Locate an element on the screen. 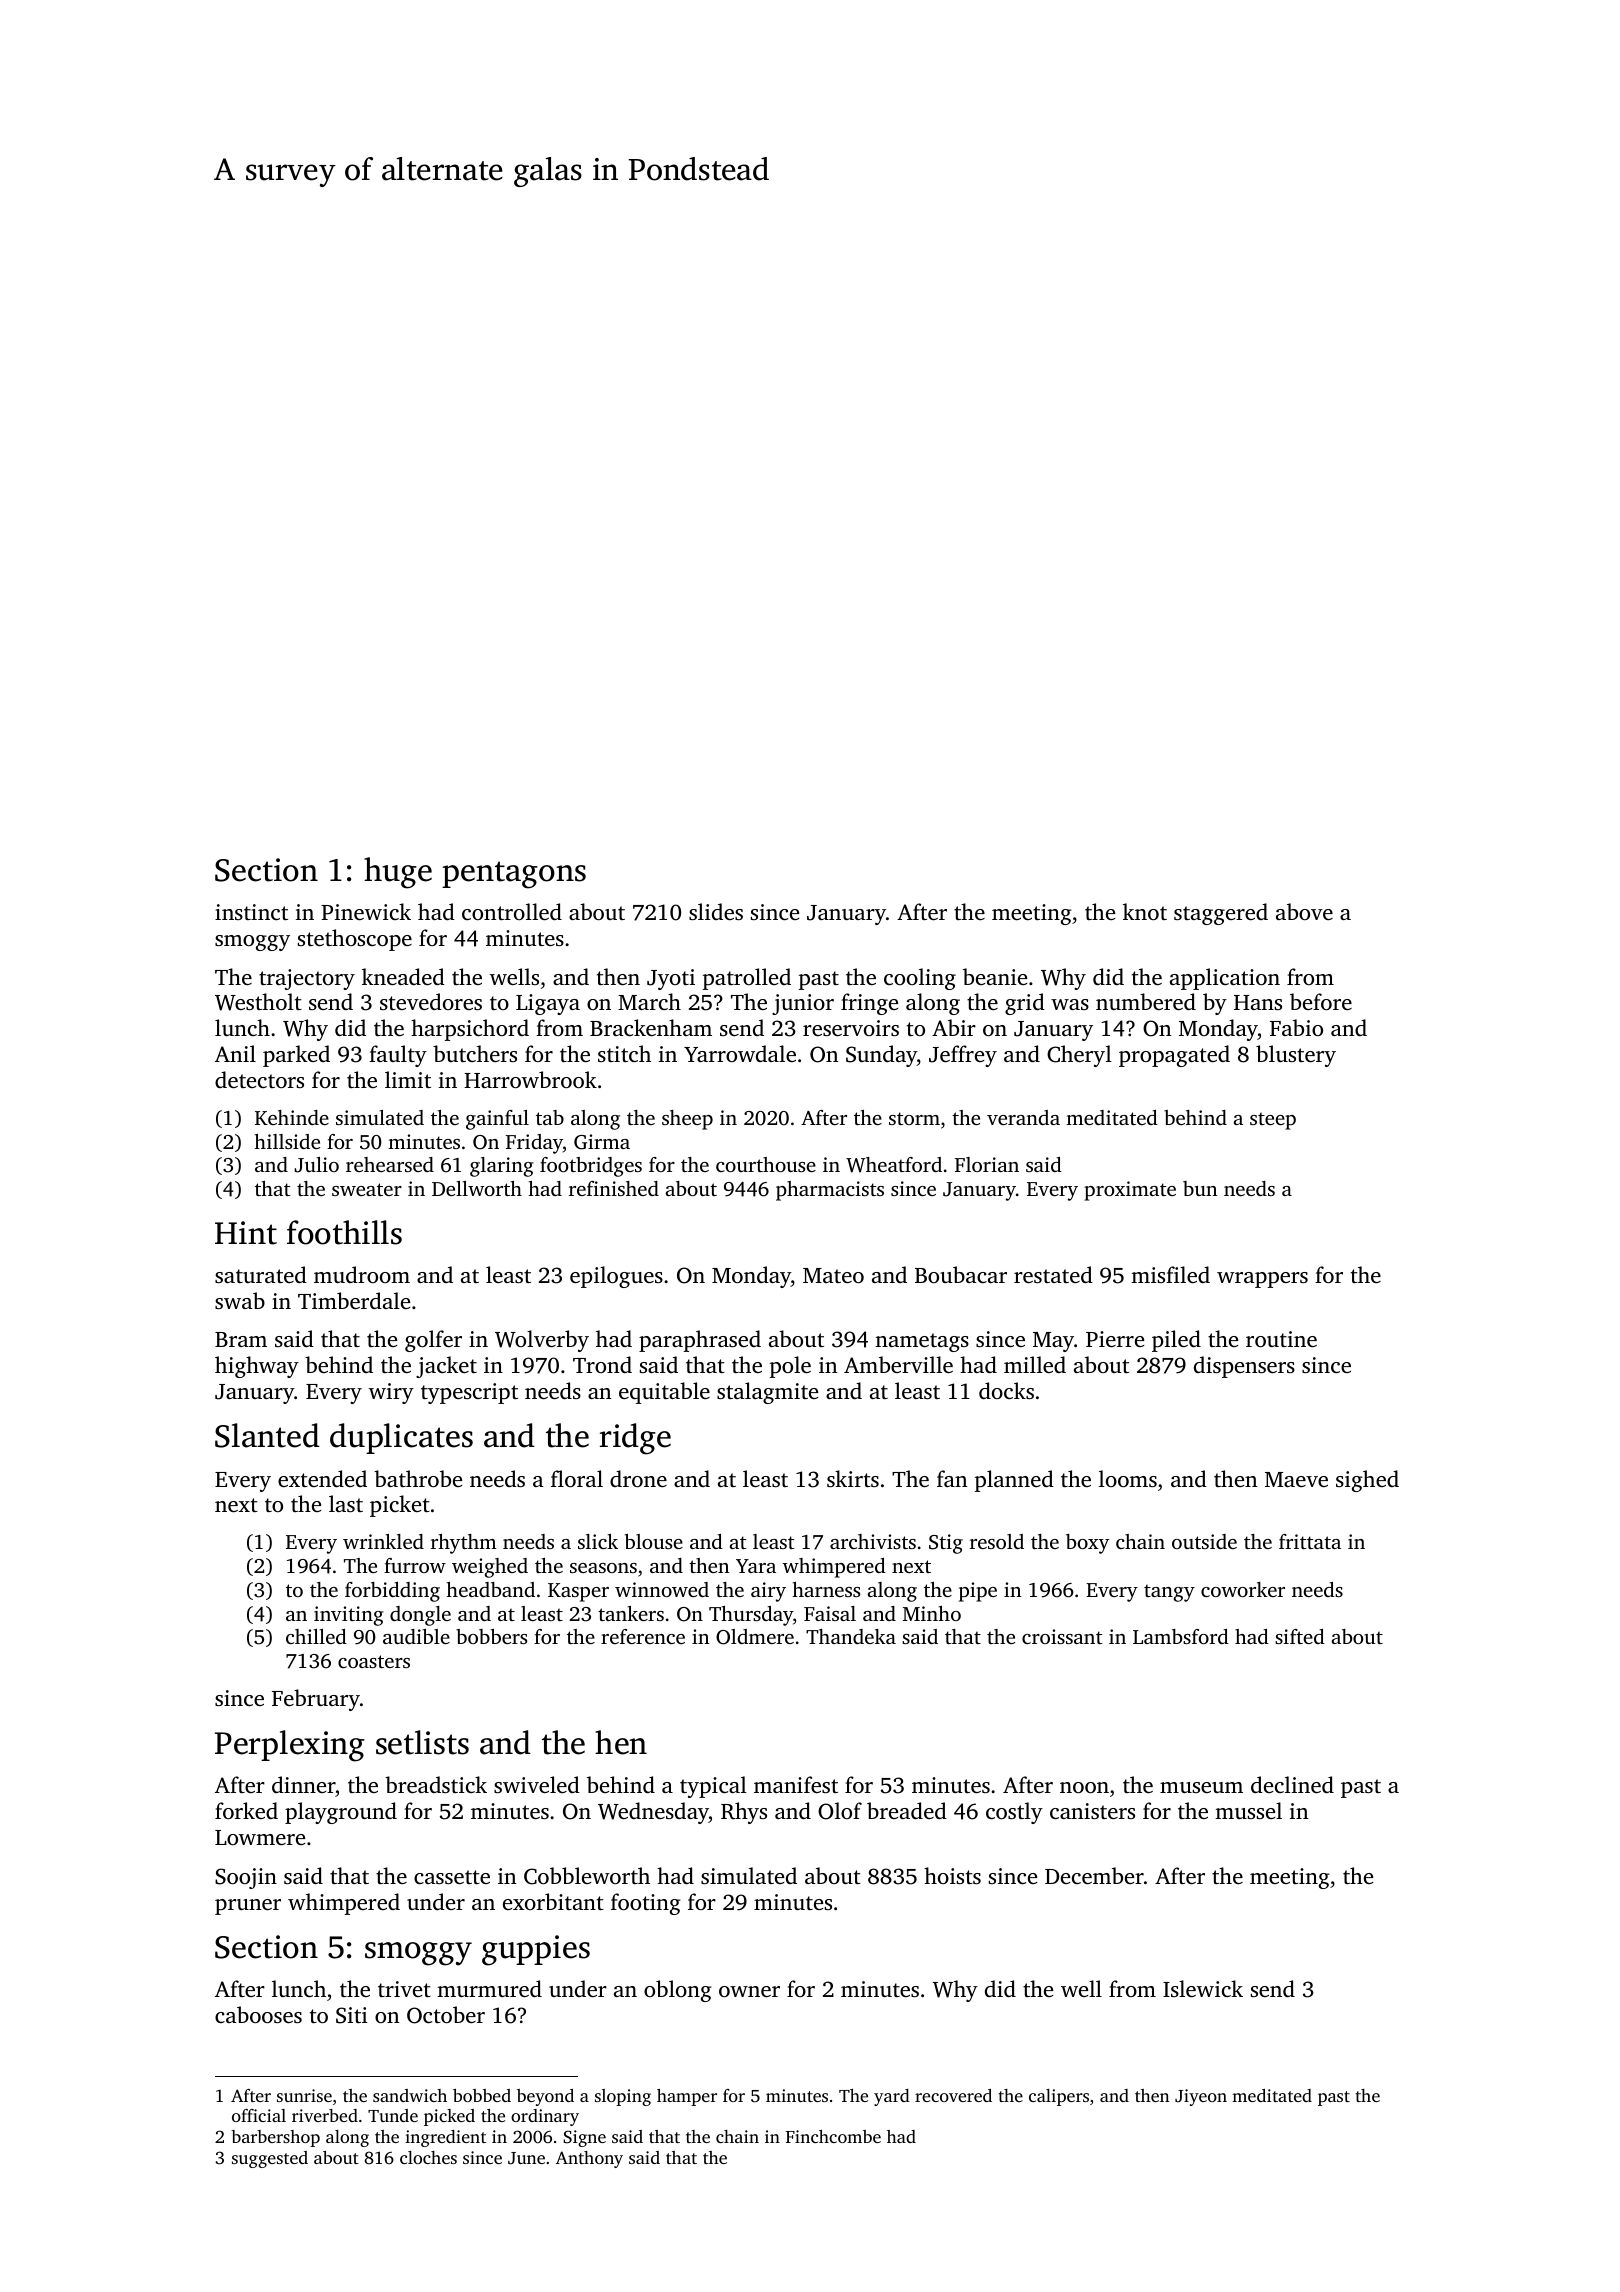 This screenshot has height=2292, width=1620. epilogues is located at coordinates (616, 1277).
